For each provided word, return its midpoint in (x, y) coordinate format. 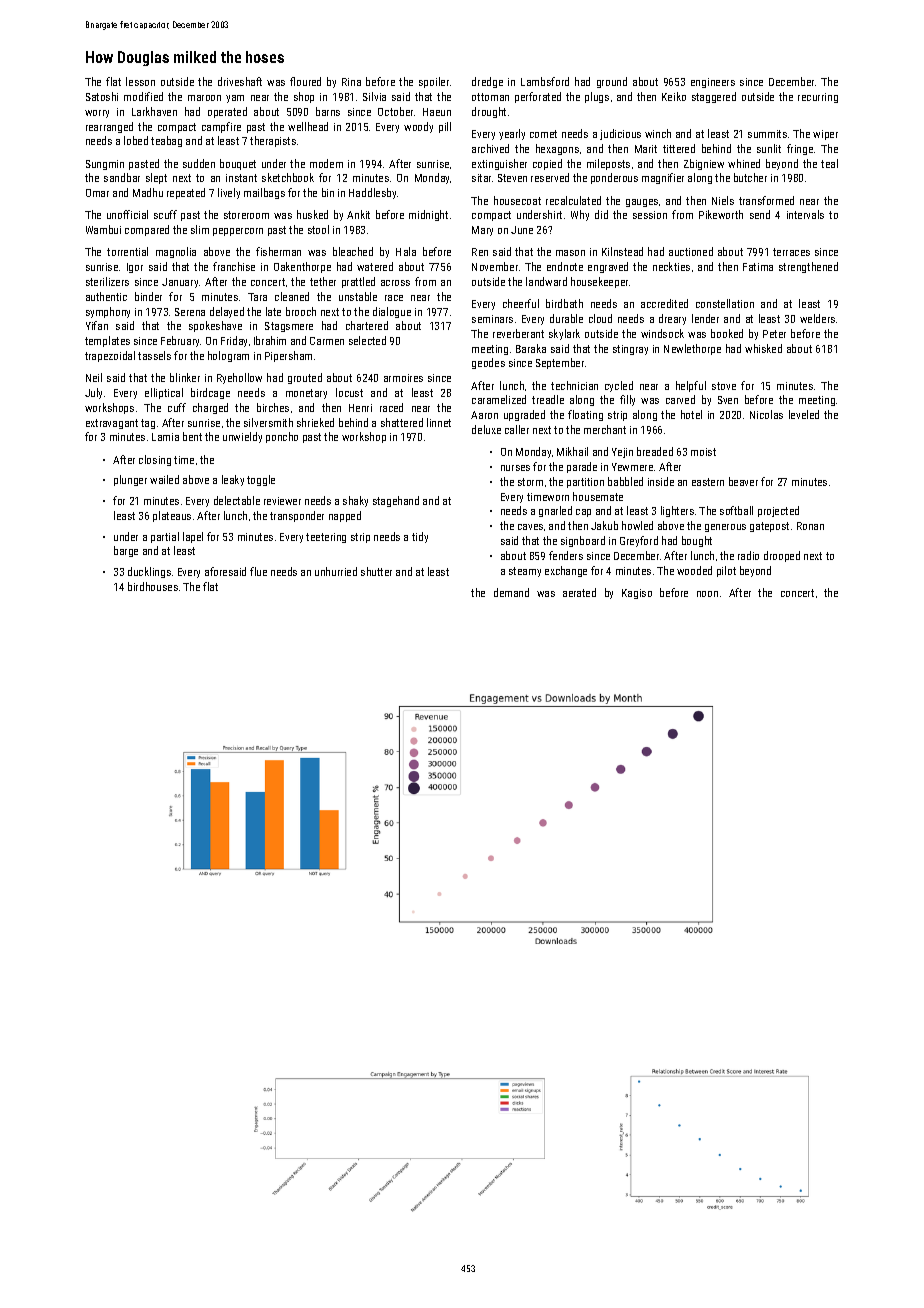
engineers (713, 83)
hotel (691, 414)
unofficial (127, 214)
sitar (481, 178)
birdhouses (153, 586)
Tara (257, 297)
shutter (376, 571)
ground (612, 82)
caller (517, 429)
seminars (492, 319)
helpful (691, 386)
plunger (130, 480)
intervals (805, 214)
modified (143, 96)
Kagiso (637, 594)
